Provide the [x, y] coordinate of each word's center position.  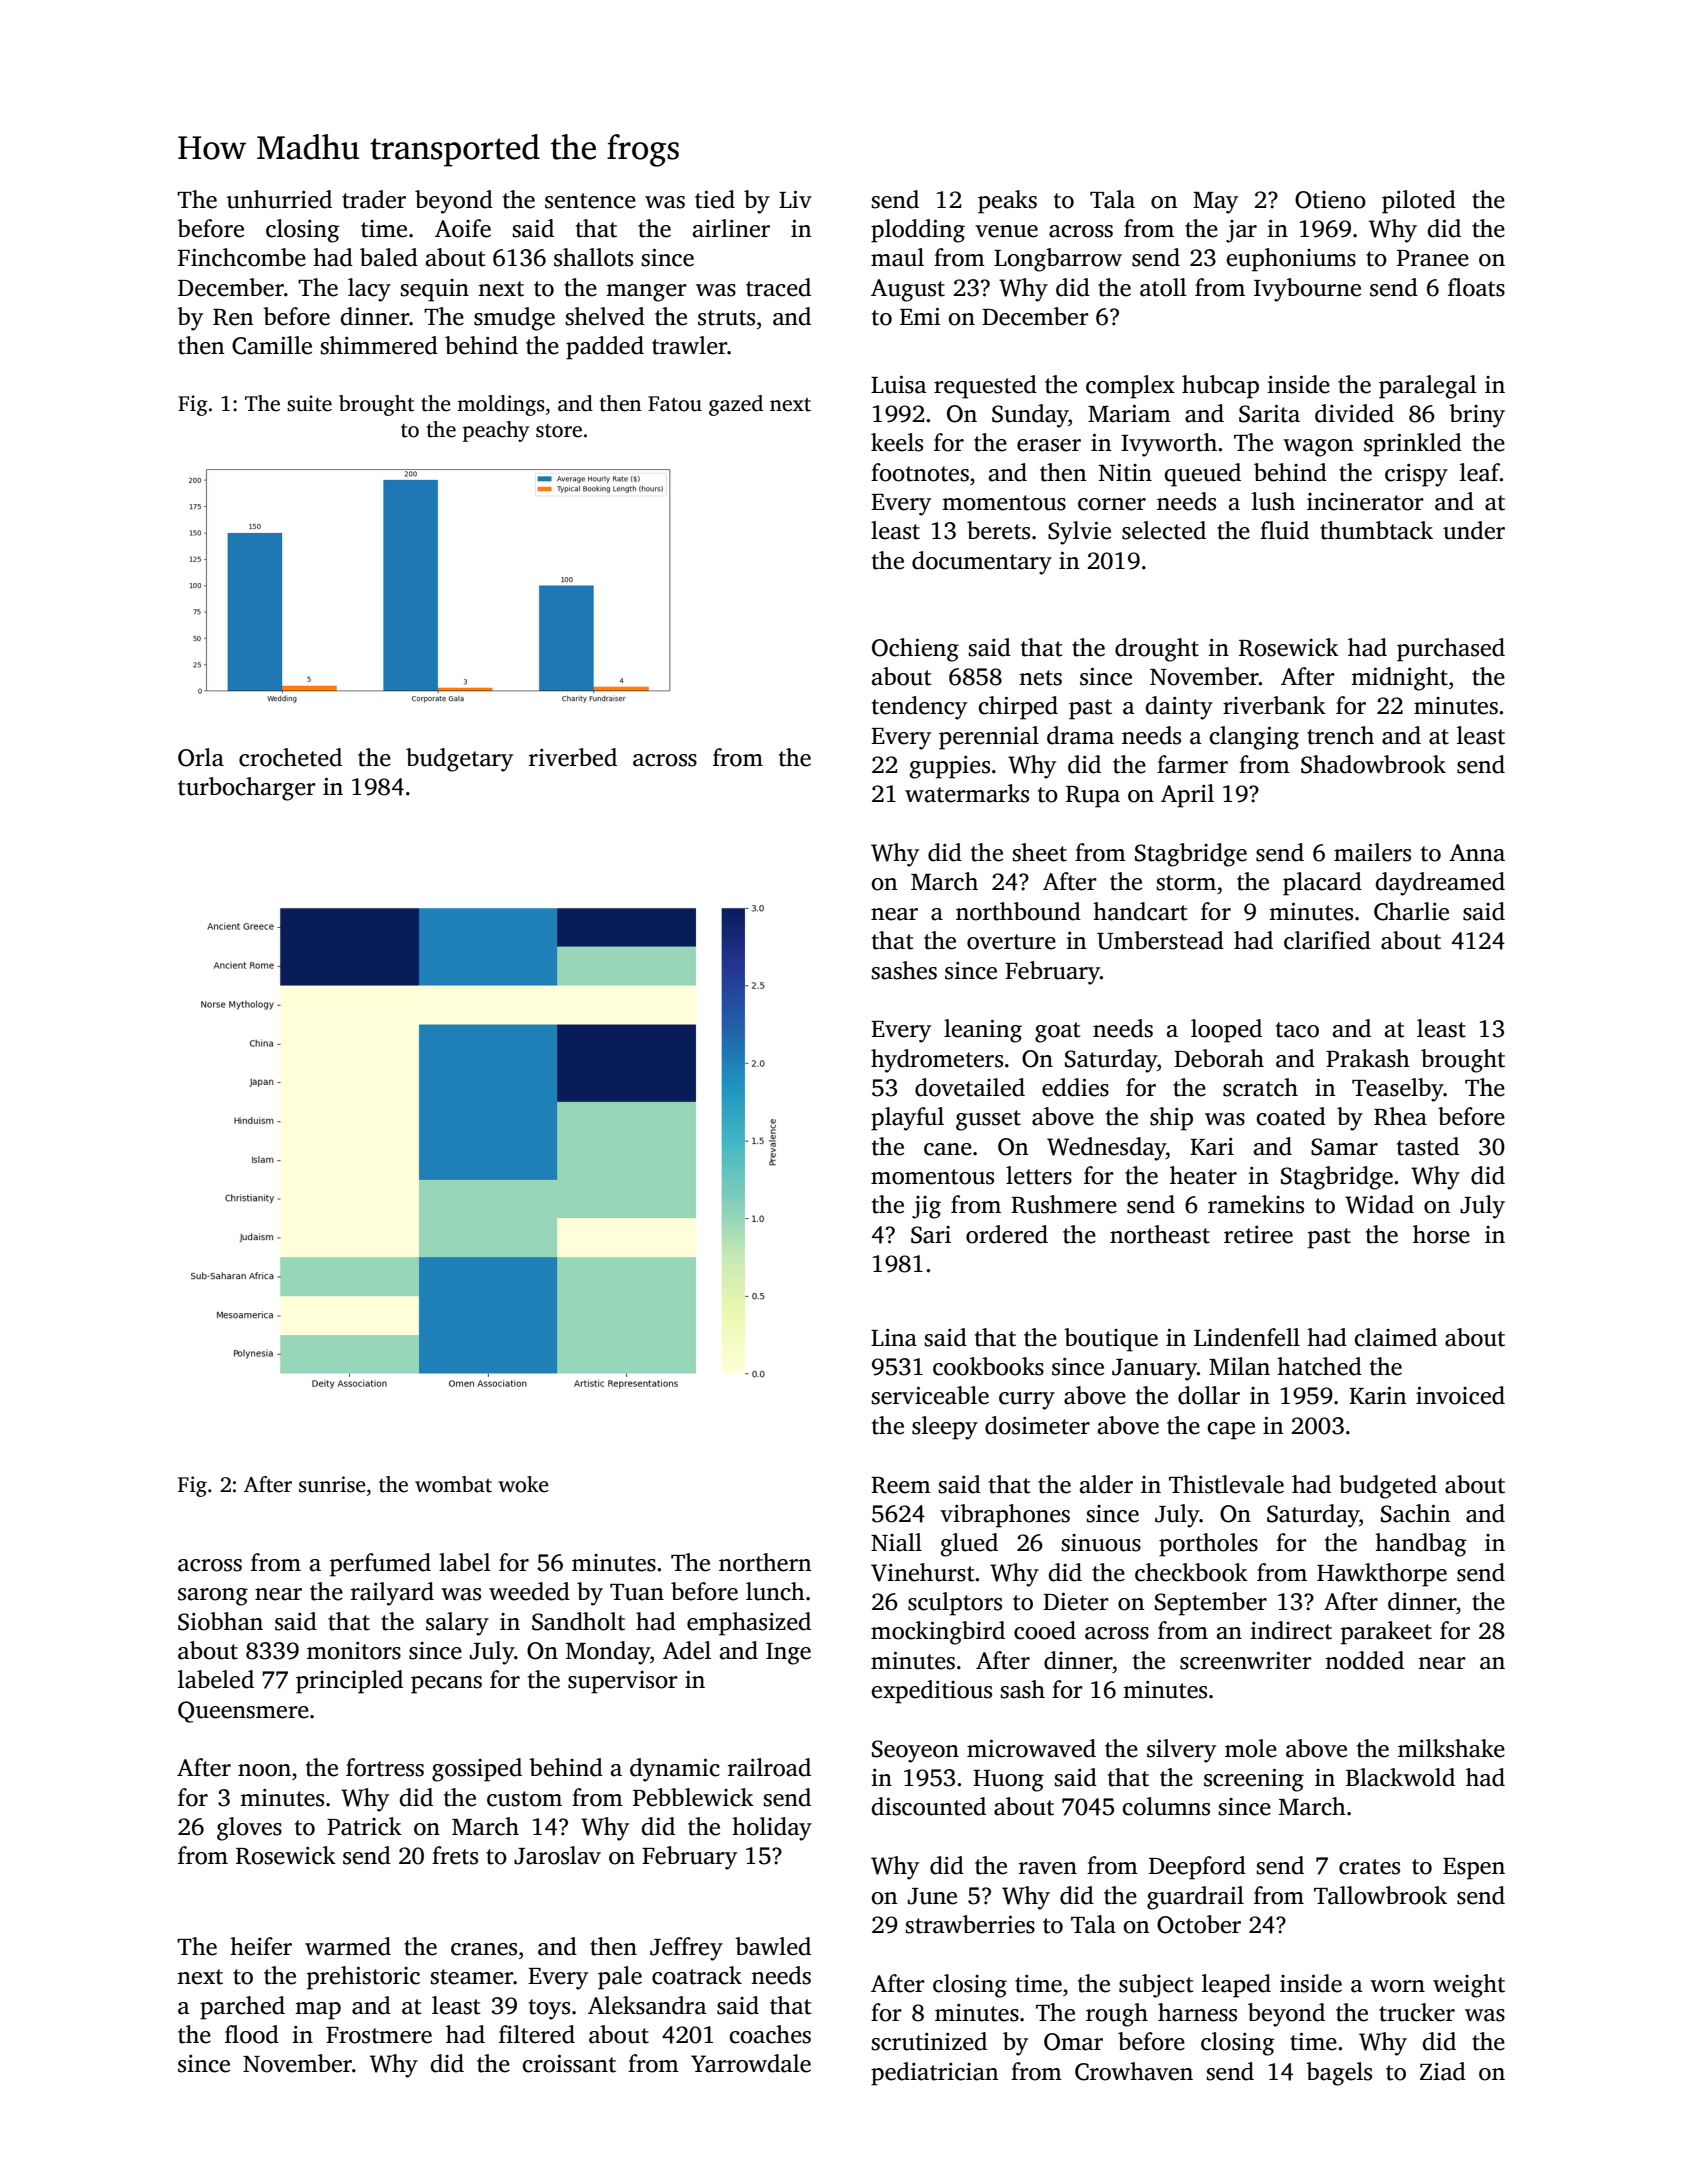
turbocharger [247, 789]
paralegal [1428, 387]
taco [1297, 1030]
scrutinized [929, 2041]
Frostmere [379, 2035]
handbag [1420, 1545]
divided [1354, 413]
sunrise [332, 1484]
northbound [1018, 911]
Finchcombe [242, 257]
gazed [736, 405]
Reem [901, 1485]
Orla [201, 757]
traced [778, 287]
